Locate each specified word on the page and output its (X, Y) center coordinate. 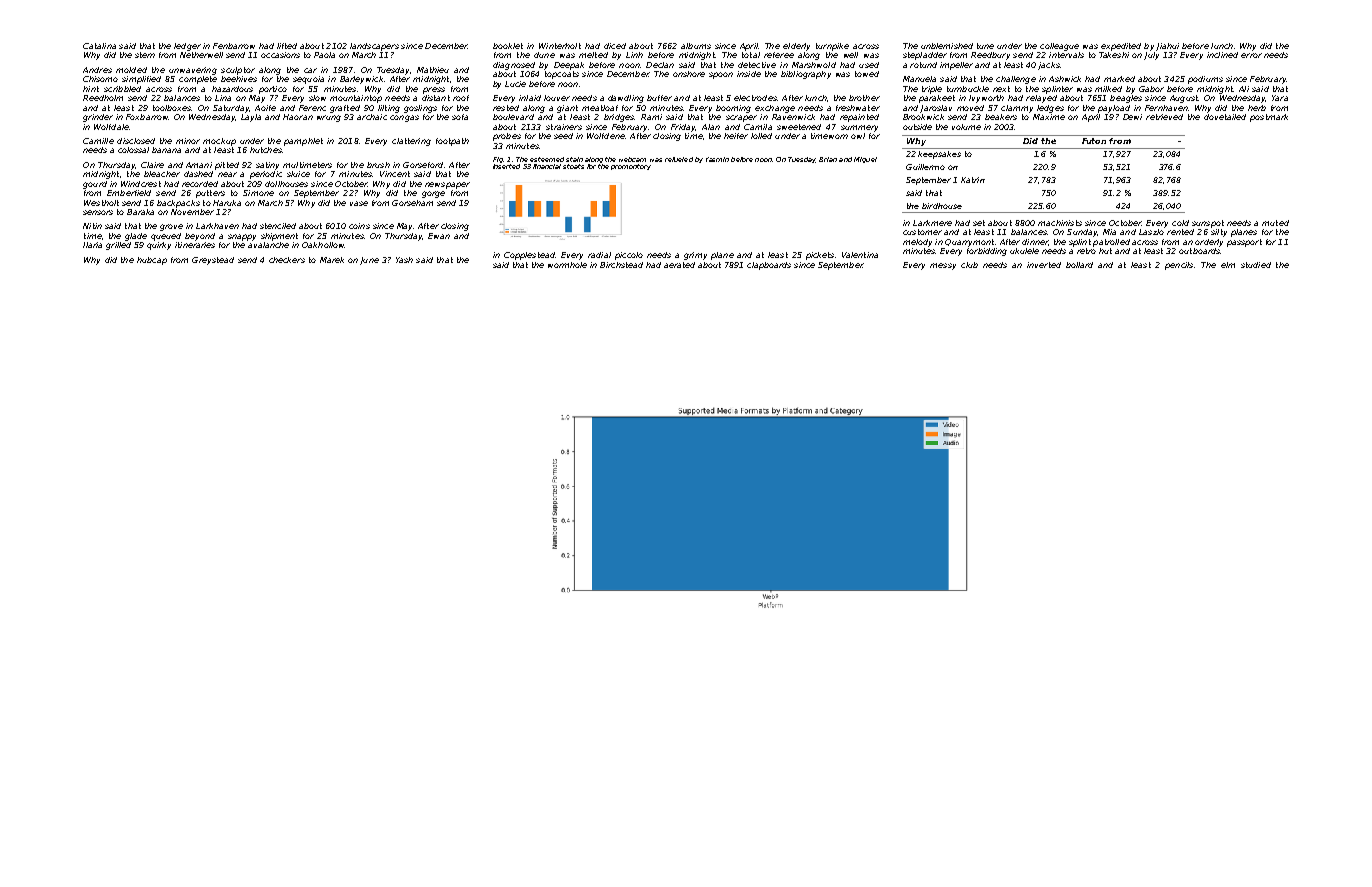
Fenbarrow (234, 46)
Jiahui (1167, 47)
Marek (332, 260)
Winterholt (560, 46)
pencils (1179, 266)
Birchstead (621, 265)
